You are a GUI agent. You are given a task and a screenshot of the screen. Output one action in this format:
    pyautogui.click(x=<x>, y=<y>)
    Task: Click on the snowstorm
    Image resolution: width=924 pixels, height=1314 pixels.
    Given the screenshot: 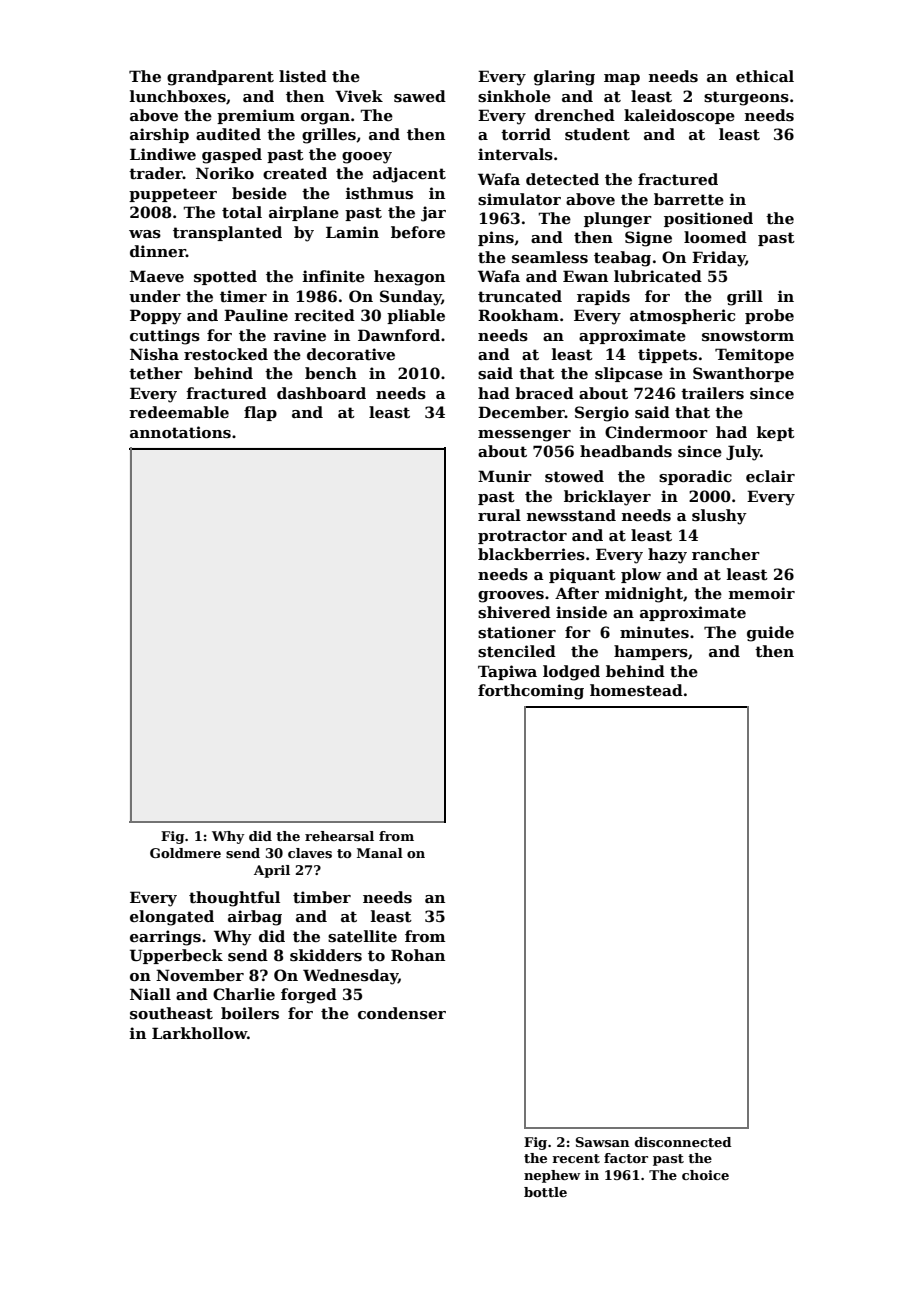 What is the action you would take?
    pyautogui.click(x=748, y=335)
